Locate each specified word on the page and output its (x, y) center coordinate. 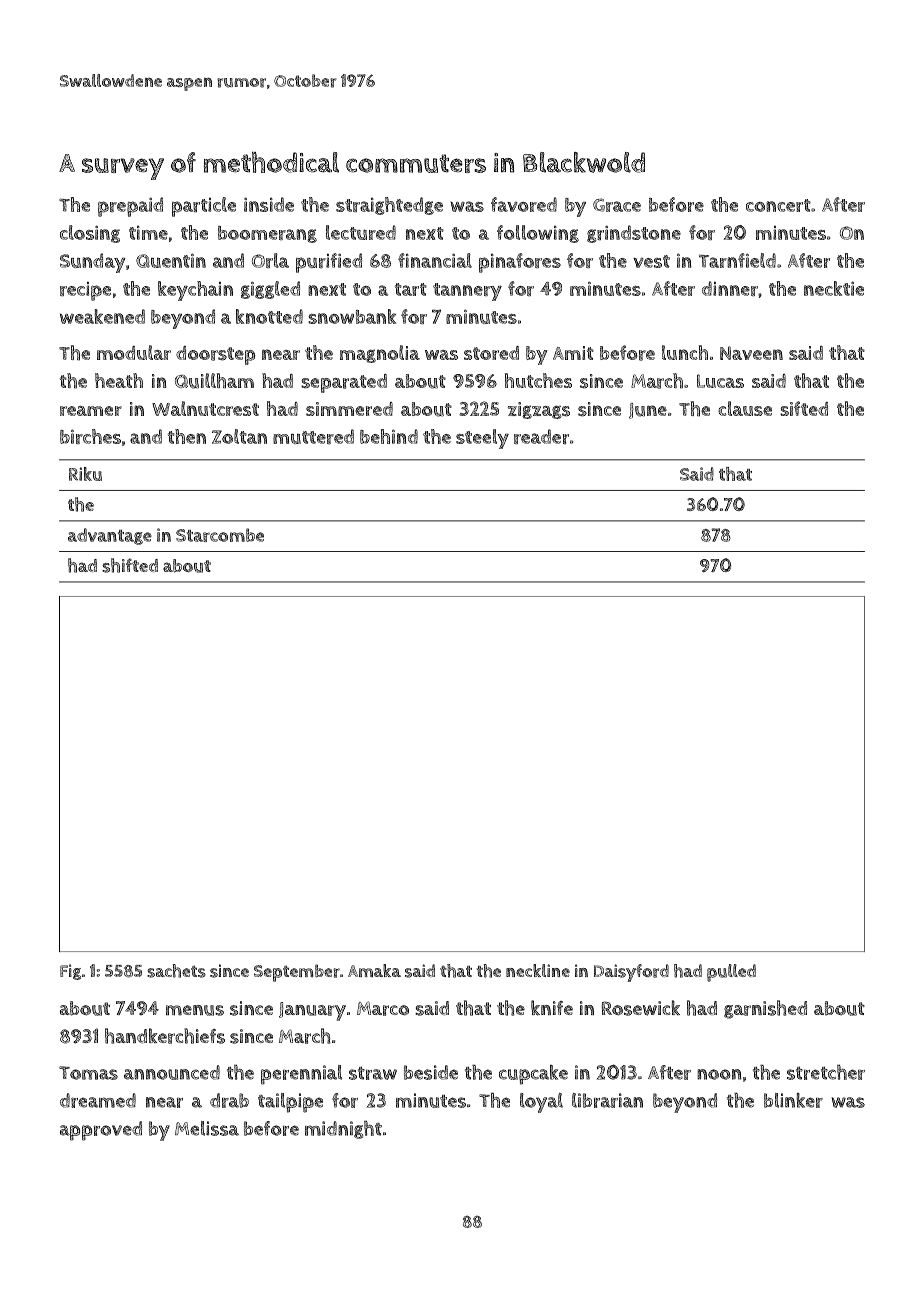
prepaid (130, 207)
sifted (804, 408)
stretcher (826, 1072)
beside (431, 1072)
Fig (70, 972)
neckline (538, 970)
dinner (730, 288)
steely (482, 439)
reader (541, 436)
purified (329, 263)
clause (745, 408)
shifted (130, 565)
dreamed (98, 1100)
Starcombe (220, 535)
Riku (85, 474)
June (648, 411)
